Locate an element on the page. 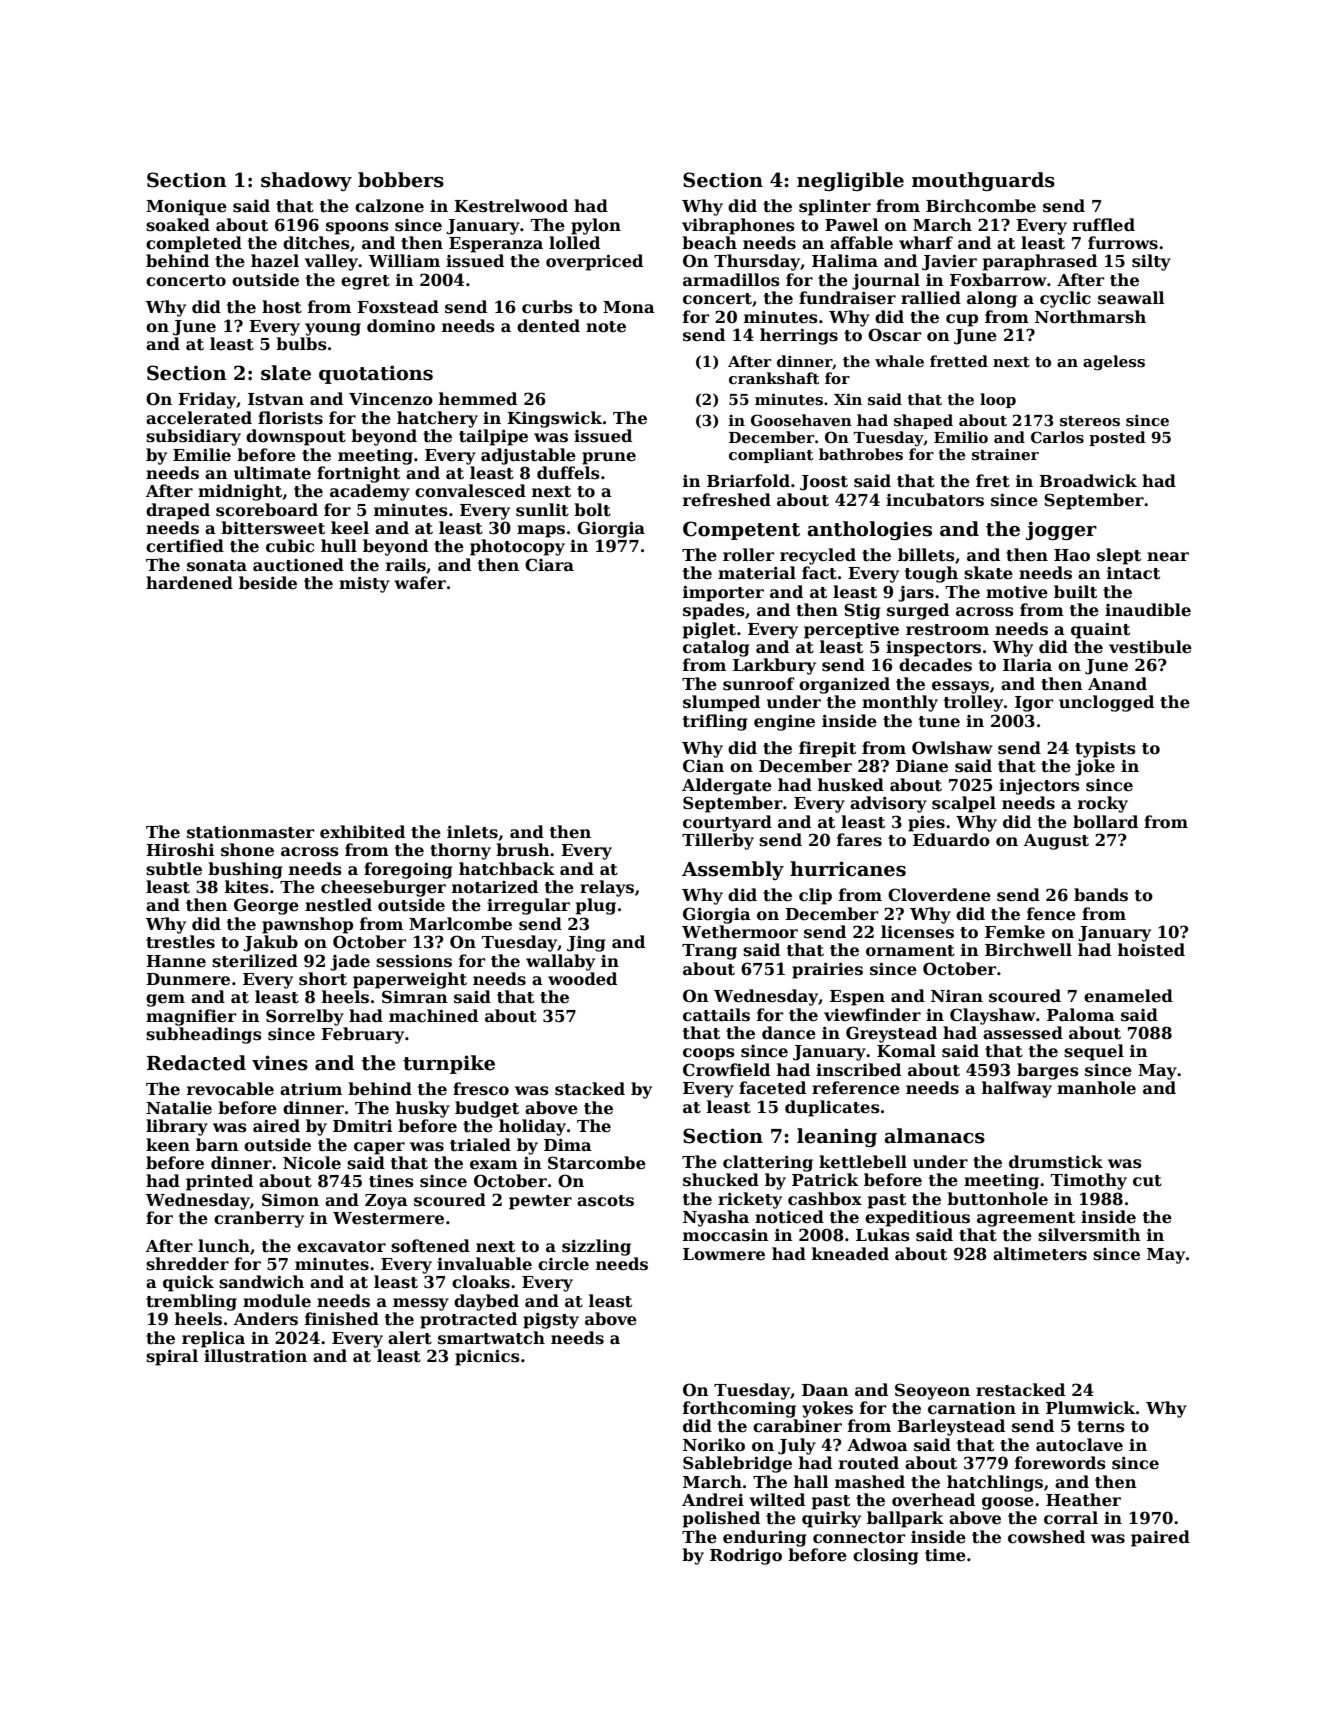  Assembly is located at coordinates (733, 870).
